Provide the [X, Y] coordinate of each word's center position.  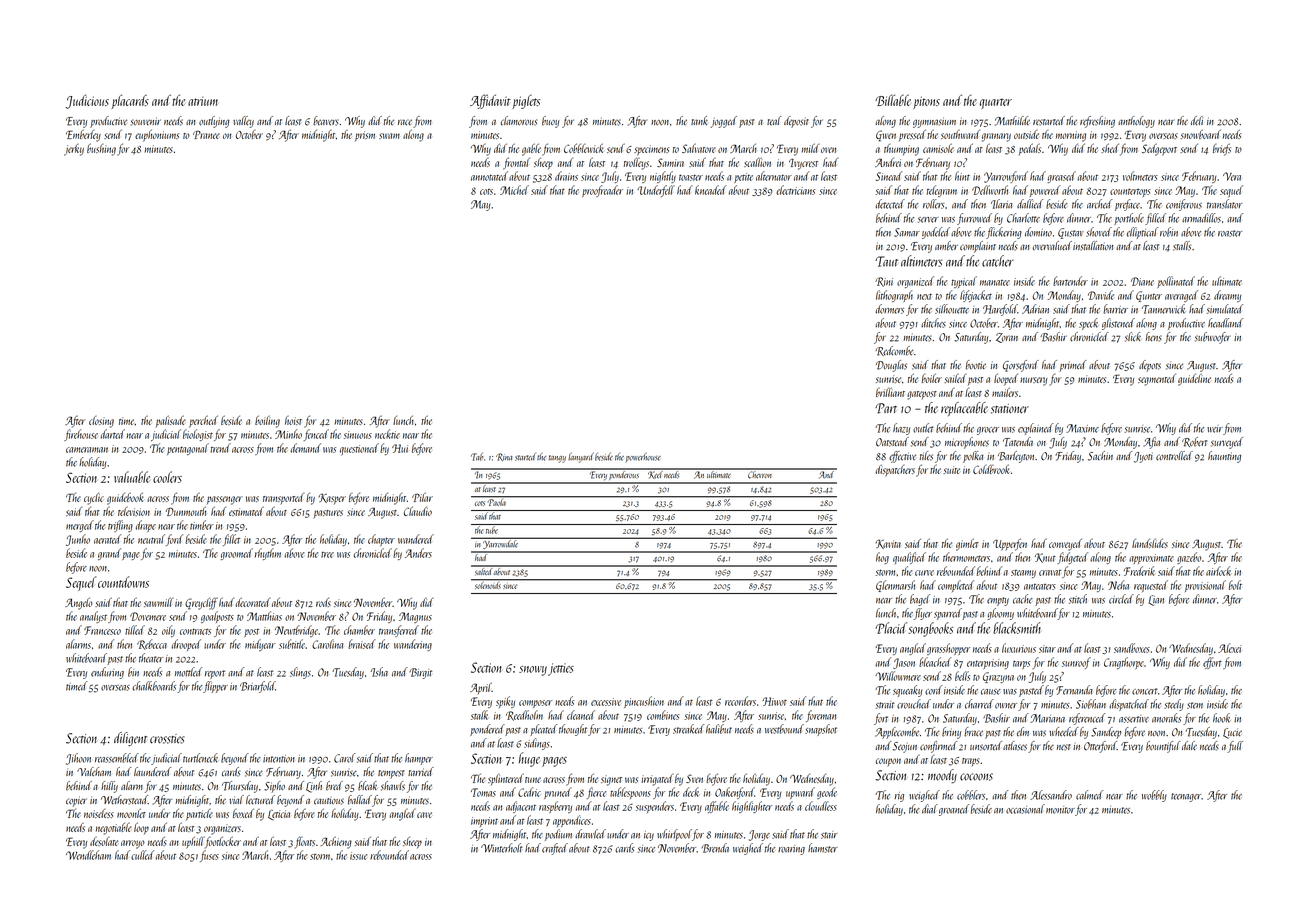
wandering [413, 645]
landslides [1150, 543]
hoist [293, 420]
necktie [387, 434]
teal [774, 120]
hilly [109, 787]
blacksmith [1017, 628]
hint [962, 176]
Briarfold [257, 687]
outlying [214, 122]
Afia [1151, 443]
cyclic [94, 499]
